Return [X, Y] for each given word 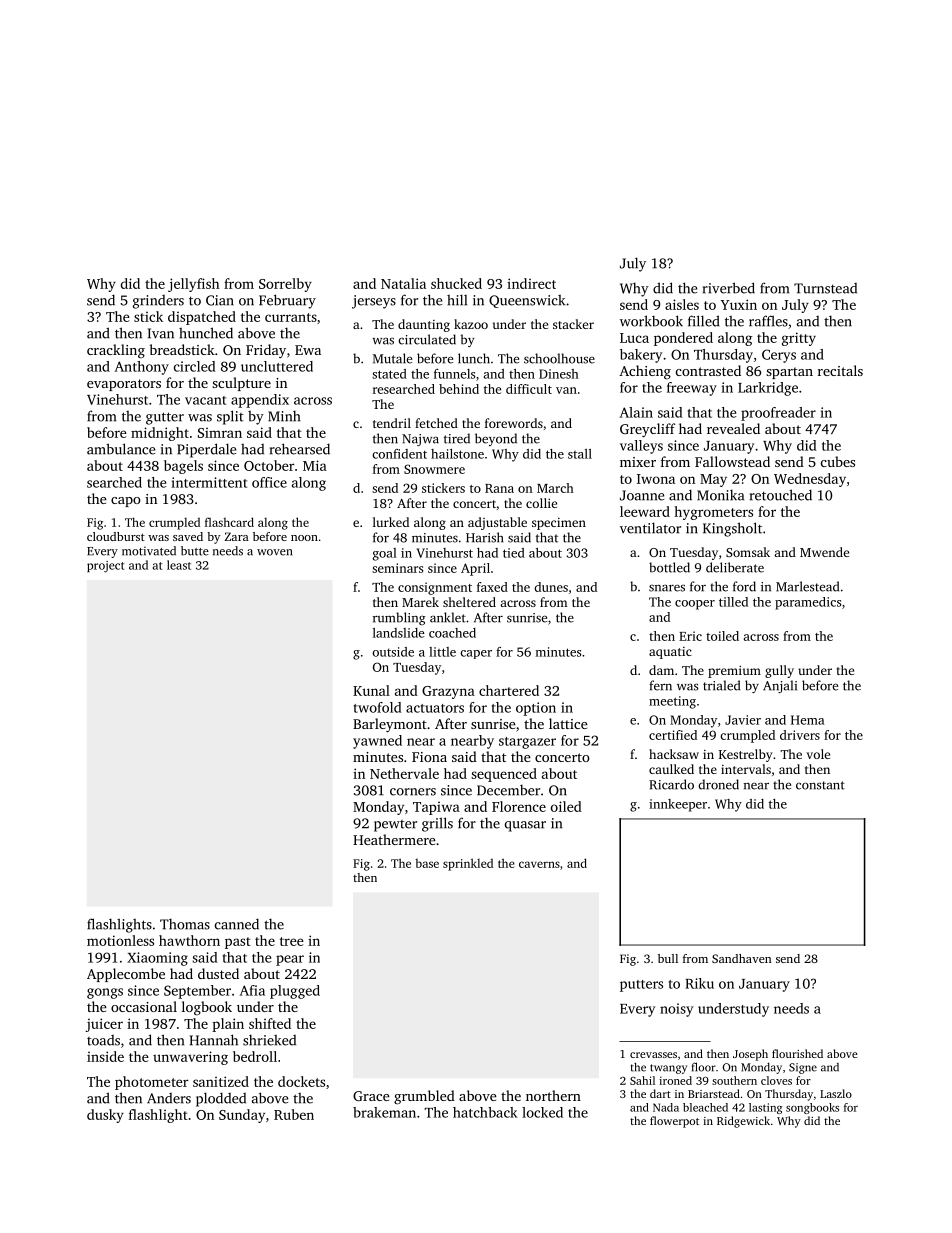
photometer [151, 1083]
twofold [378, 707]
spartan [789, 373]
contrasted [708, 370]
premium [734, 672]
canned [237, 924]
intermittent [209, 482]
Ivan [161, 333]
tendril [392, 423]
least [179, 565]
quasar [525, 826]
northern [553, 1095]
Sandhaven [742, 958]
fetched [436, 423]
